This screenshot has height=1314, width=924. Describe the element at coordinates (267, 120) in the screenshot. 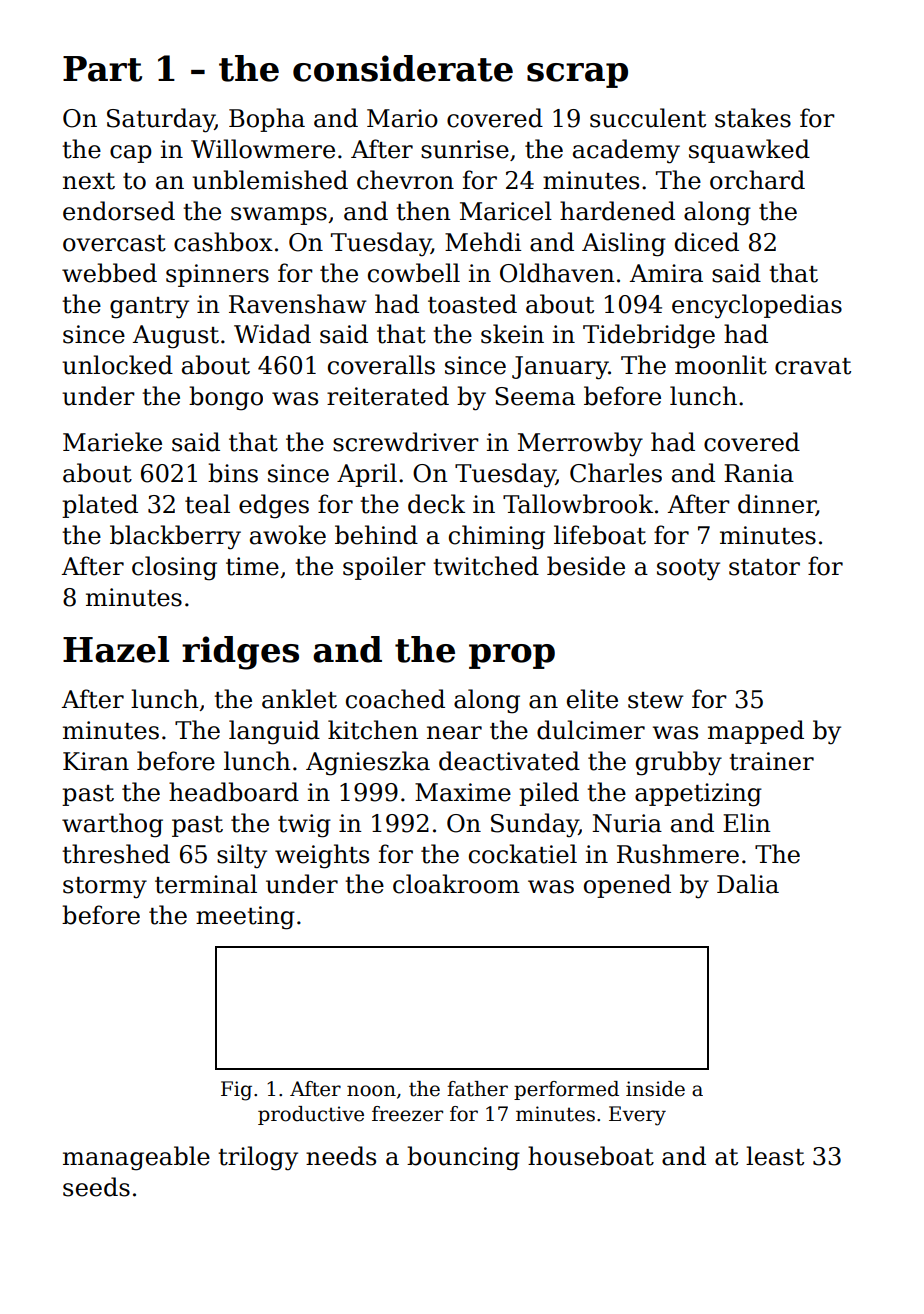

I see `Bopha` at that location.
